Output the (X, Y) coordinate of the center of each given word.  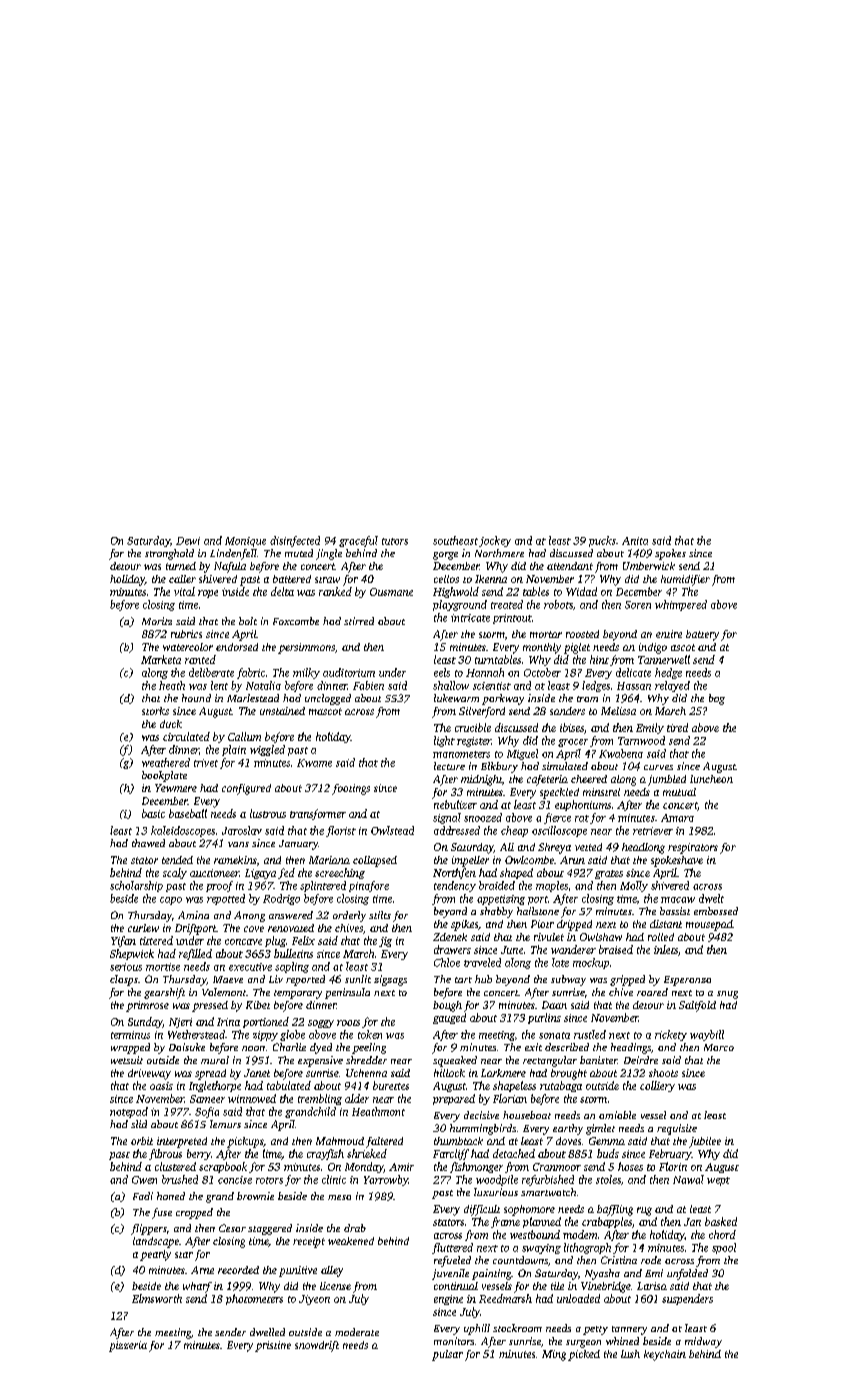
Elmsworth (157, 1298)
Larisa (652, 1286)
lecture (449, 766)
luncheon (711, 779)
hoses (630, 1166)
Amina (193, 915)
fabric (251, 673)
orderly (349, 916)
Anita (635, 541)
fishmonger (476, 1167)
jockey (495, 541)
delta (282, 591)
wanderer (573, 949)
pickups (245, 1142)
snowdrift (317, 1346)
